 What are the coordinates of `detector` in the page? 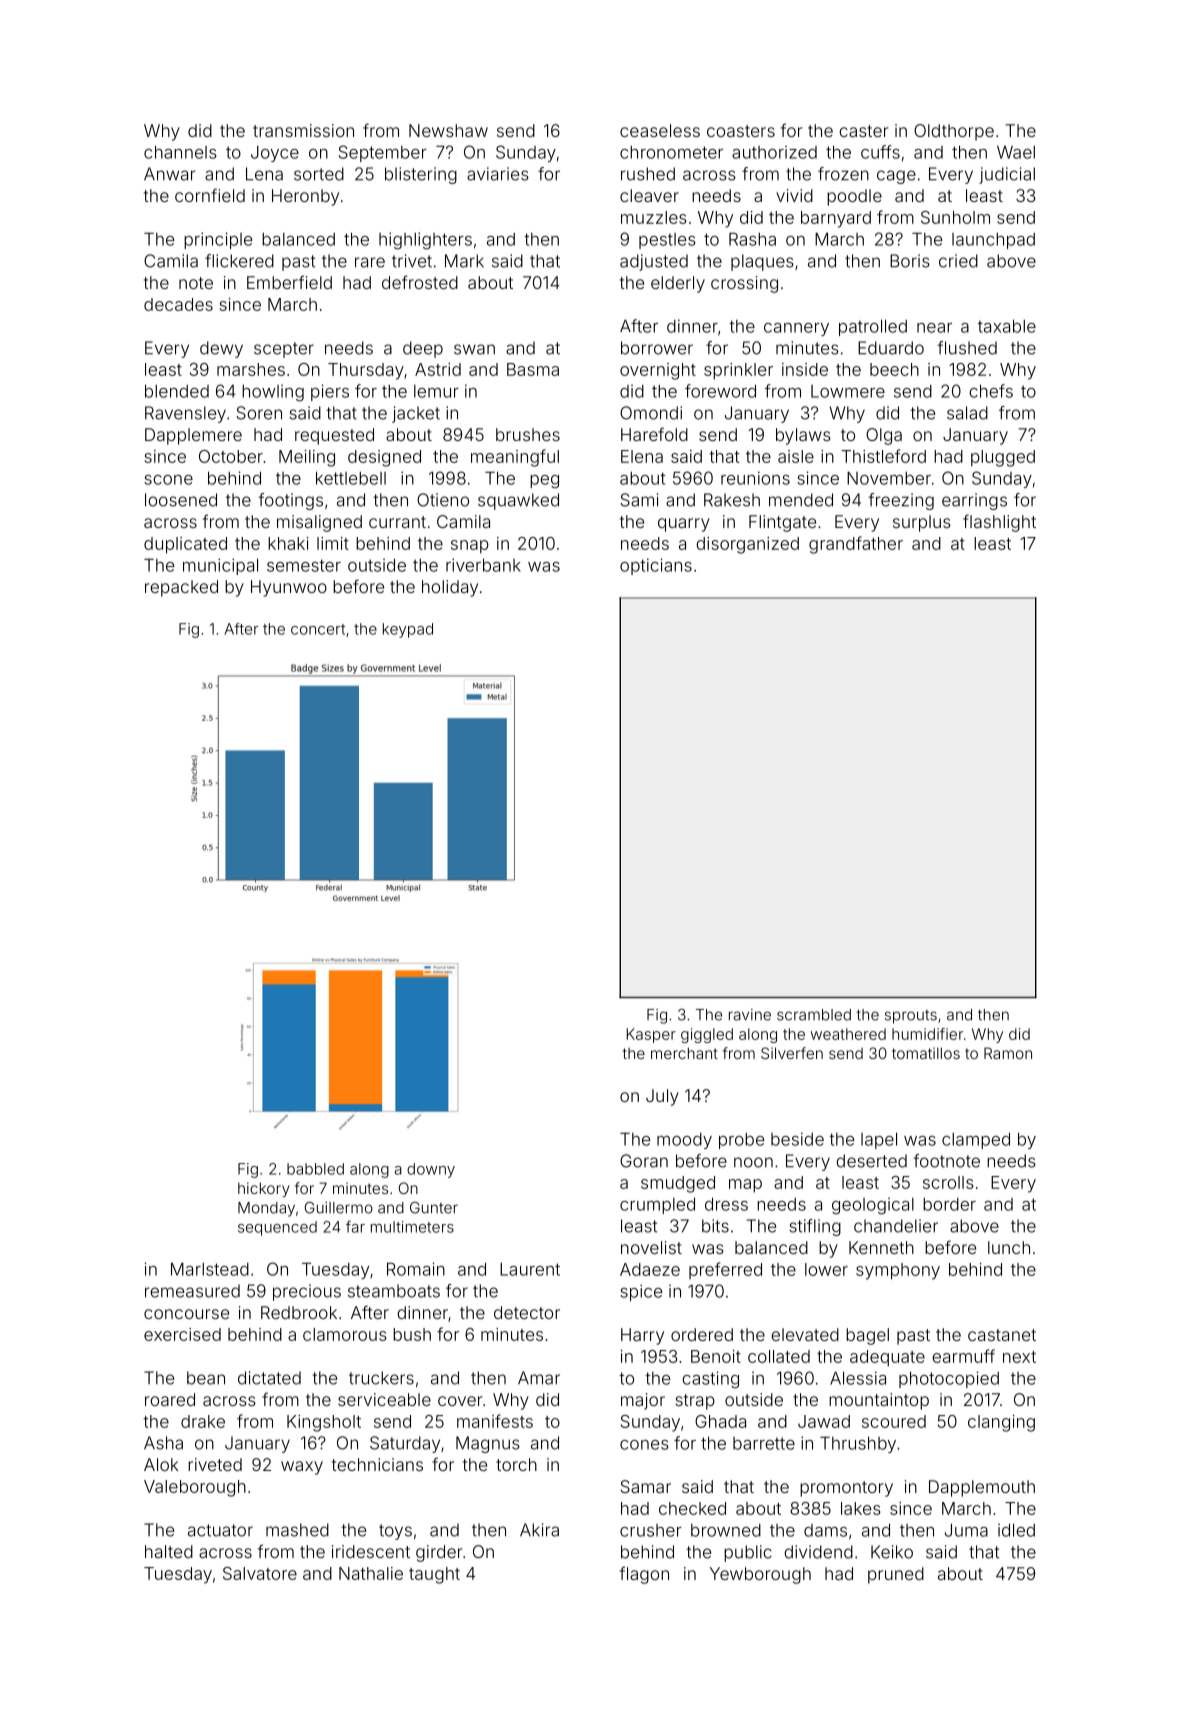 It's located at (527, 1312).
